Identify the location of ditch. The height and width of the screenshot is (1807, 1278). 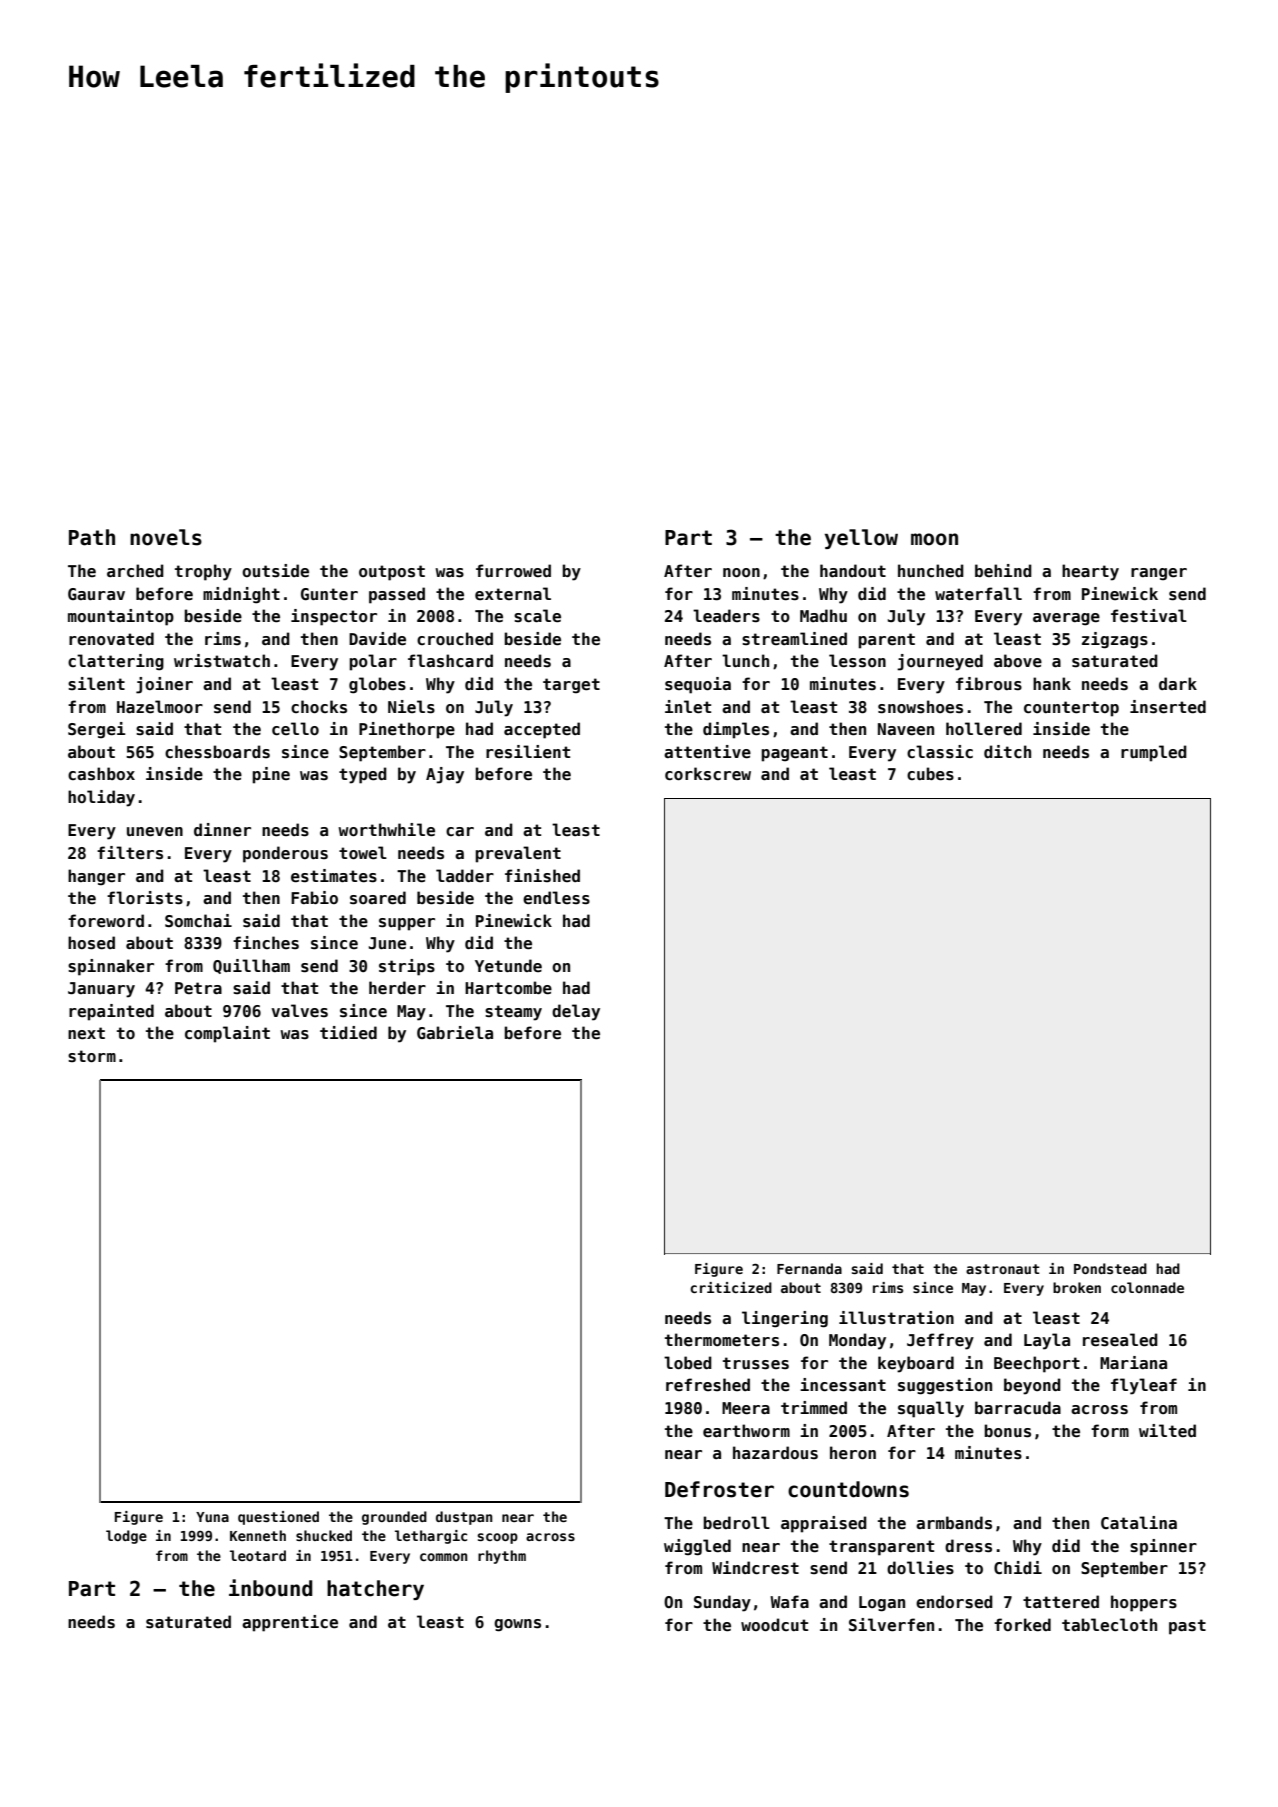
(1007, 752).
